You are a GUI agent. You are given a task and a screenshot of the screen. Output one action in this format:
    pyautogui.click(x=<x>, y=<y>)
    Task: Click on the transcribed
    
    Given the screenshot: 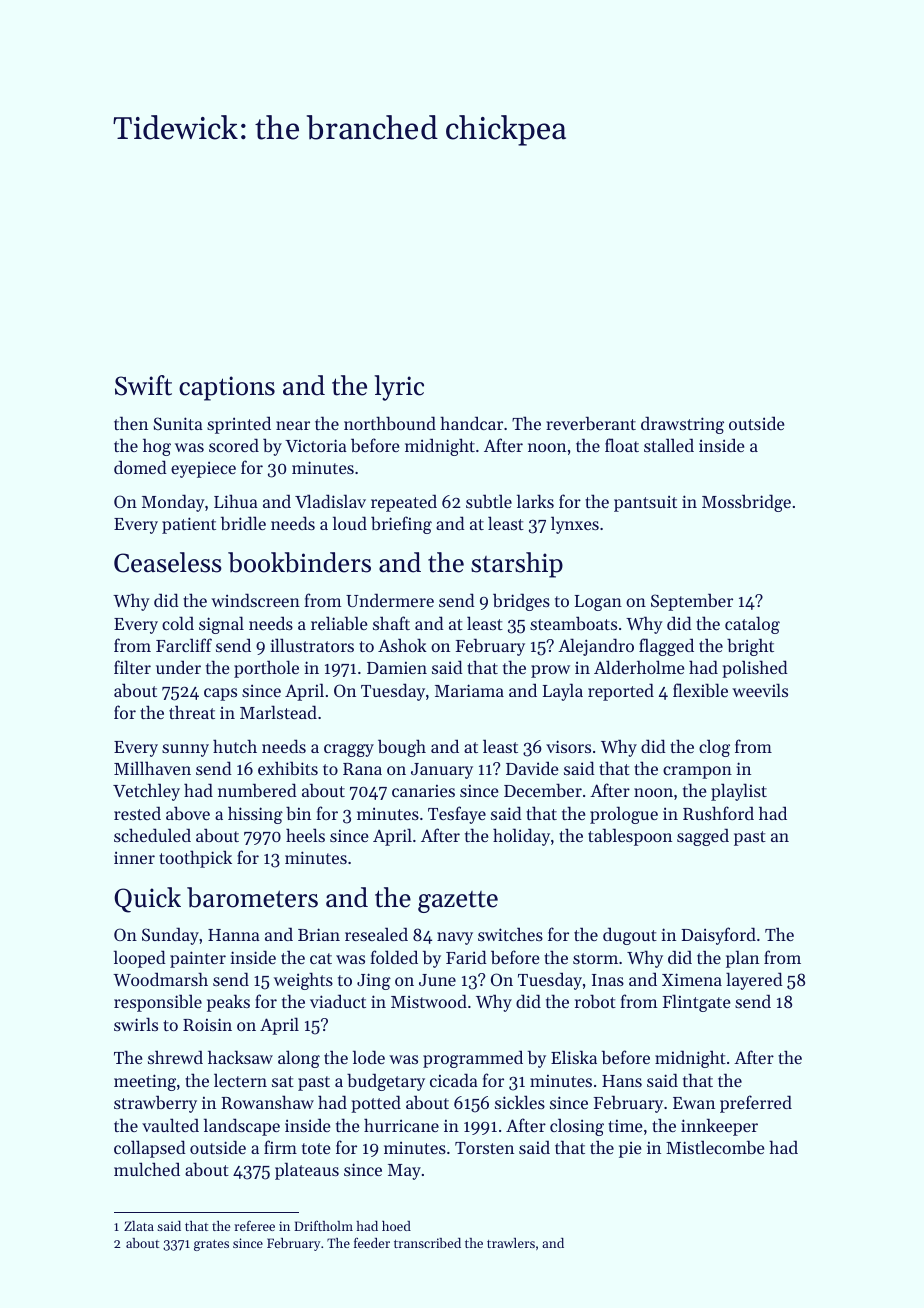 What is the action you would take?
    pyautogui.click(x=427, y=1243)
